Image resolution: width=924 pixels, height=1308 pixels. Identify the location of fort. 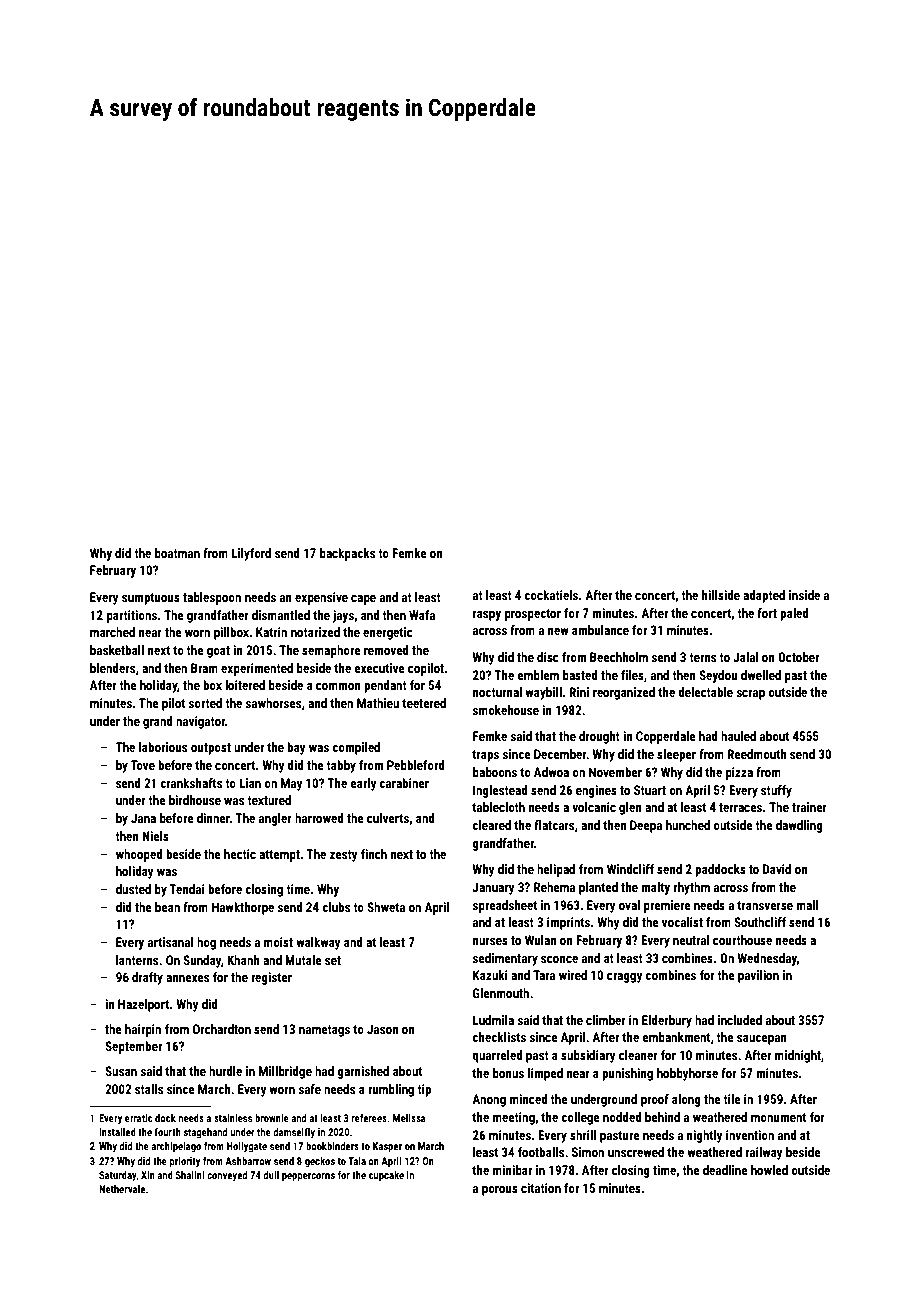
(767, 613).
